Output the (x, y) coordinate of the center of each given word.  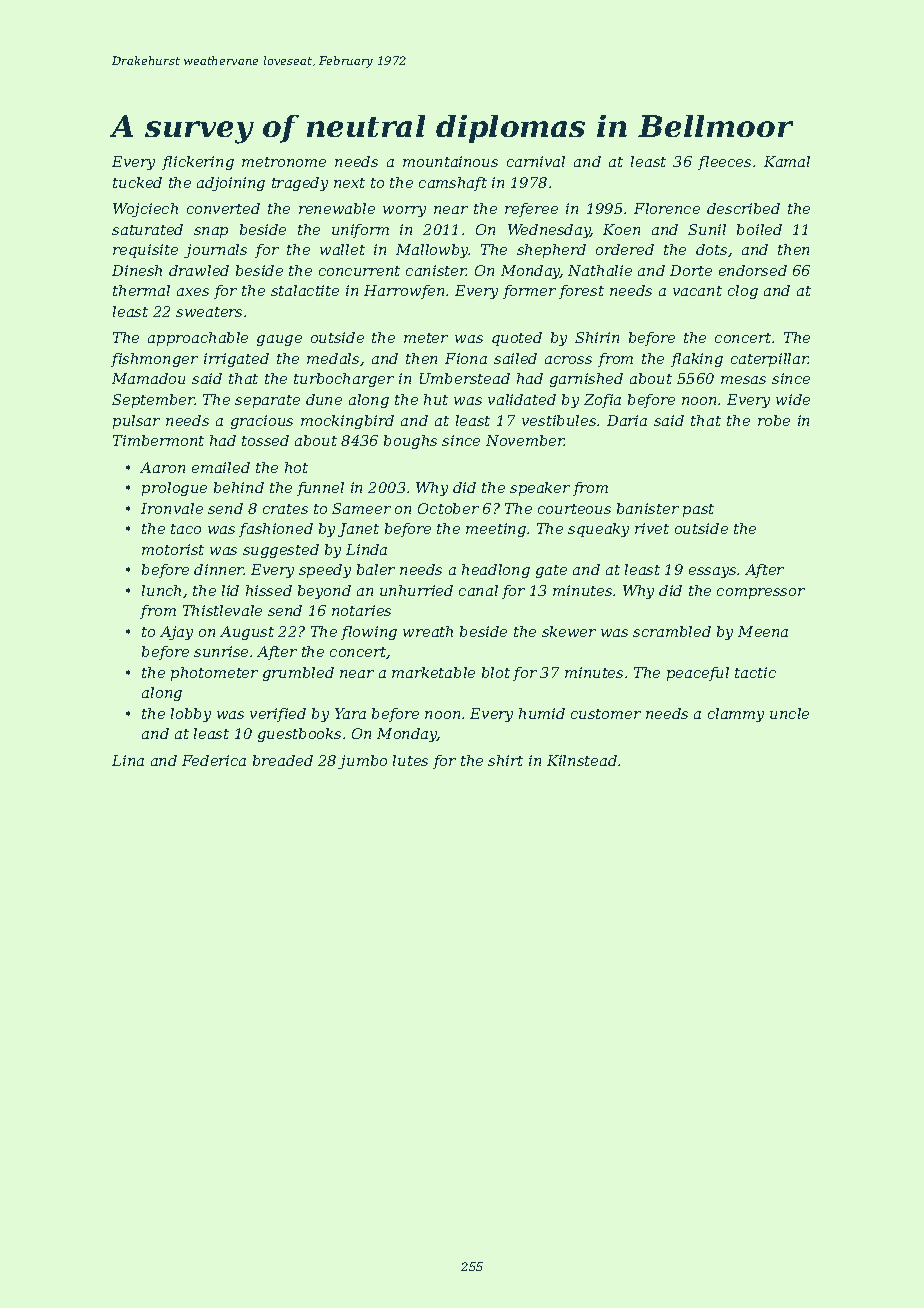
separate (267, 401)
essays (712, 572)
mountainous (450, 161)
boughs (410, 442)
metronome (284, 162)
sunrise (221, 651)
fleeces (724, 163)
